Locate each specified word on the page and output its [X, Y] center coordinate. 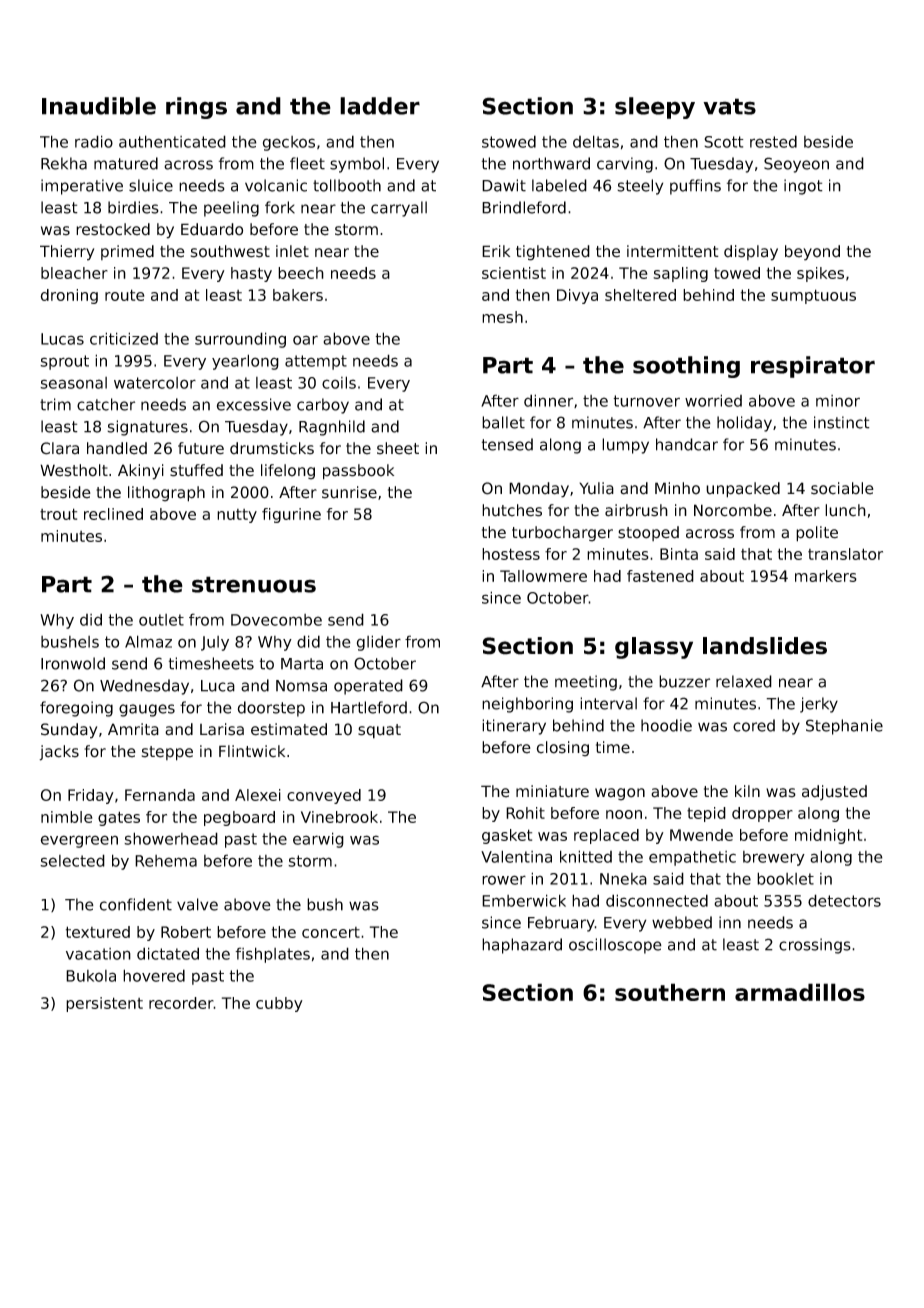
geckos [289, 143]
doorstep [271, 709]
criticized [124, 338]
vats [729, 106]
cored [754, 725]
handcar [687, 444]
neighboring [527, 705]
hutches [512, 510]
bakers [298, 295]
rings [196, 108]
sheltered [640, 295]
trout [58, 514]
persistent [104, 1004]
